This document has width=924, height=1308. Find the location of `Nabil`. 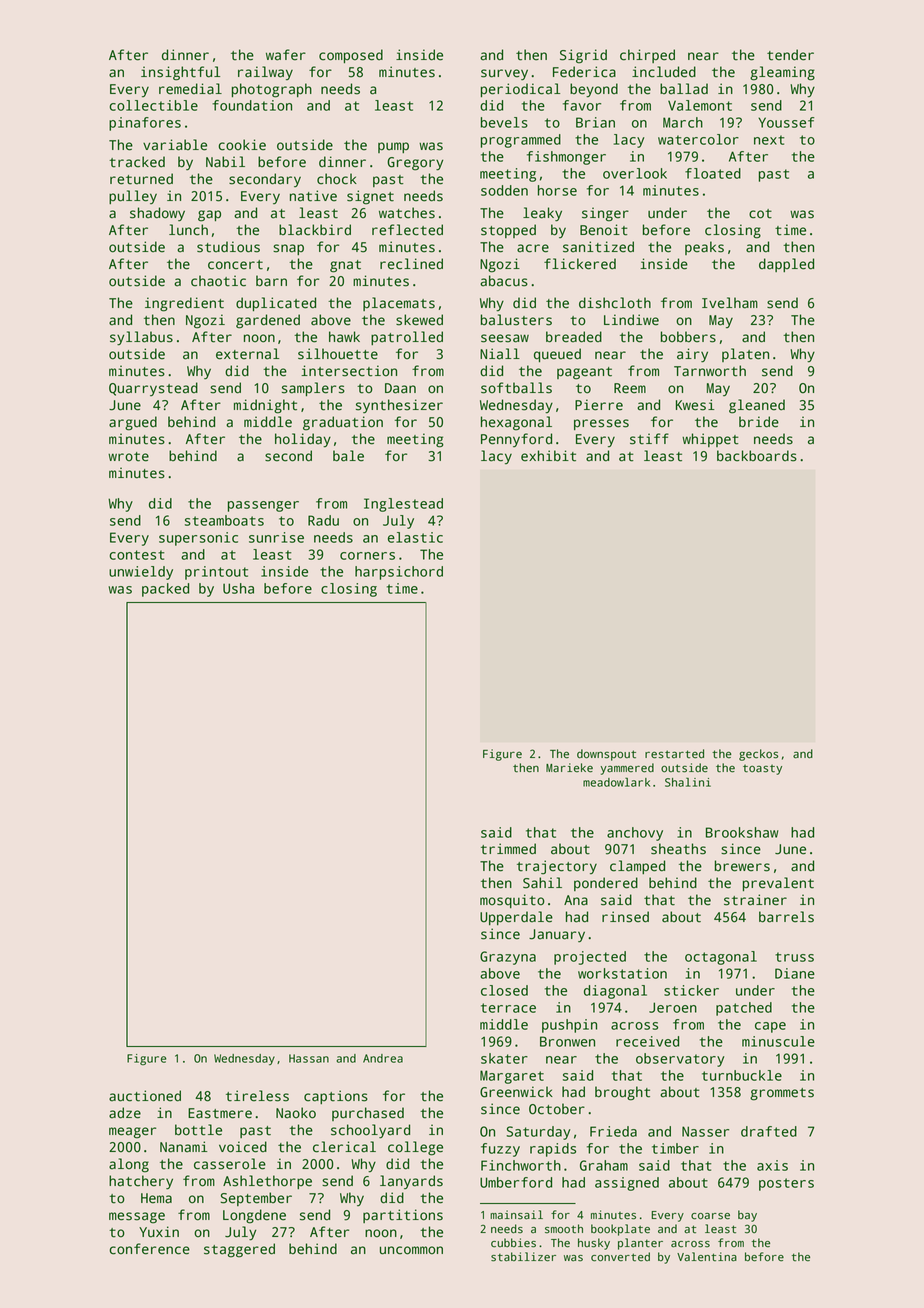

Nabil is located at coordinates (225, 162).
